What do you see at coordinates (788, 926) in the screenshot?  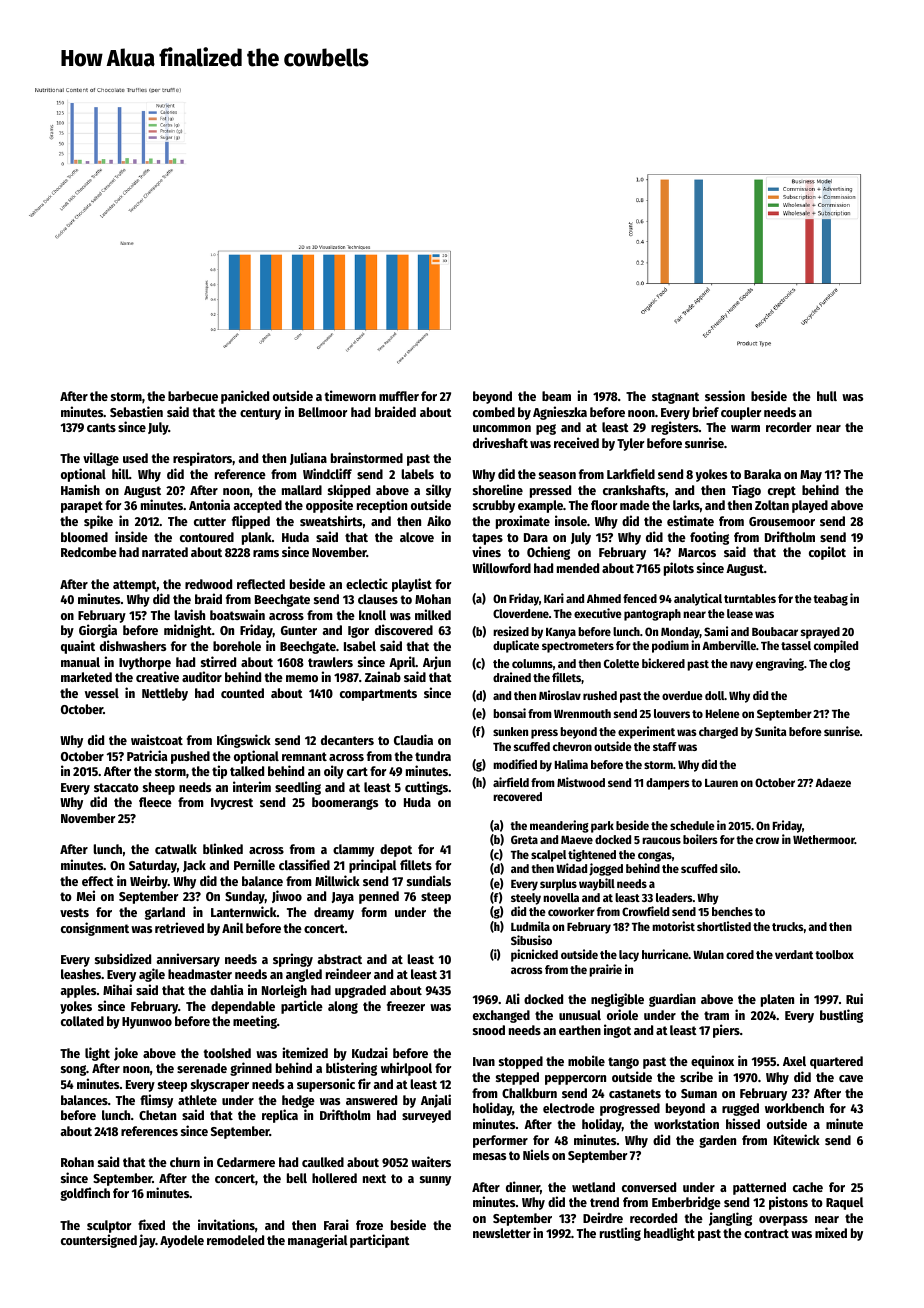 I see `trucks` at bounding box center [788, 926].
